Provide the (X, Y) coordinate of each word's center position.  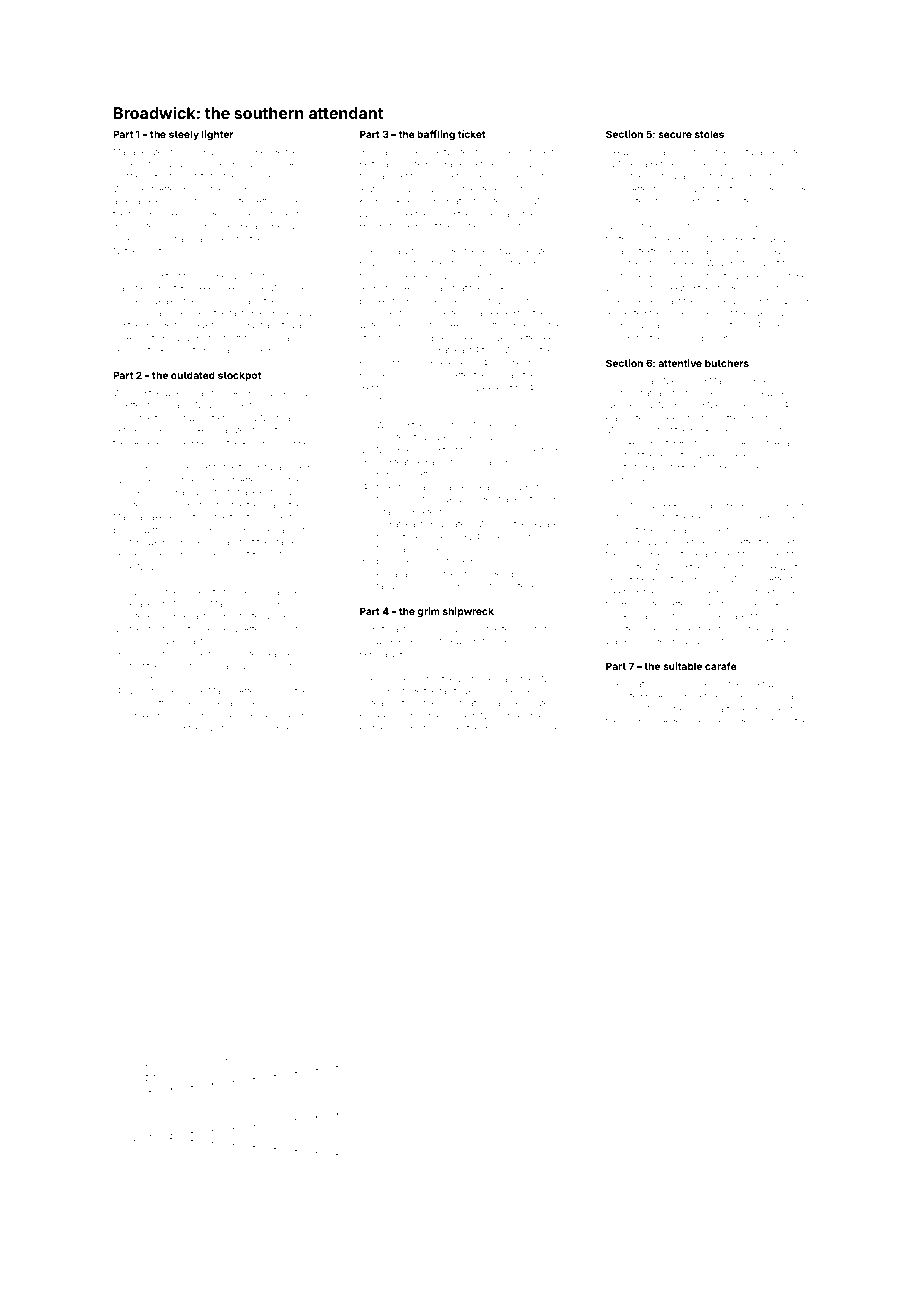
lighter (217, 135)
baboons (147, 728)
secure (675, 135)
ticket (472, 134)
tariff (232, 337)
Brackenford (384, 300)
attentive (680, 363)
